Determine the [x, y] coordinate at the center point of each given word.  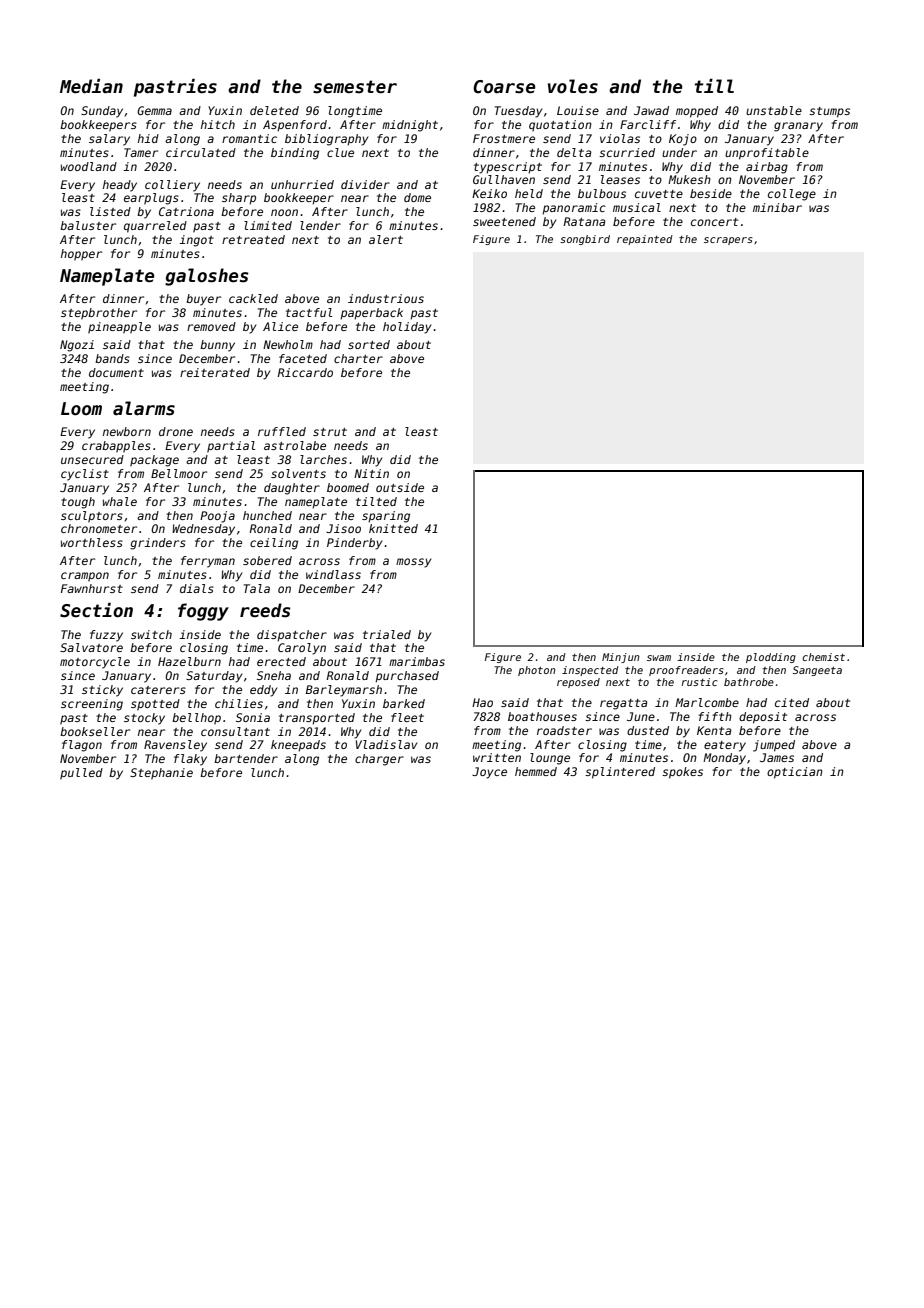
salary [109, 140]
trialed [387, 634]
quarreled [155, 227]
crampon [85, 577]
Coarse [504, 87]
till [714, 86]
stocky [144, 719]
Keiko [489, 193]
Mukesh [689, 179]
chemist [823, 657]
